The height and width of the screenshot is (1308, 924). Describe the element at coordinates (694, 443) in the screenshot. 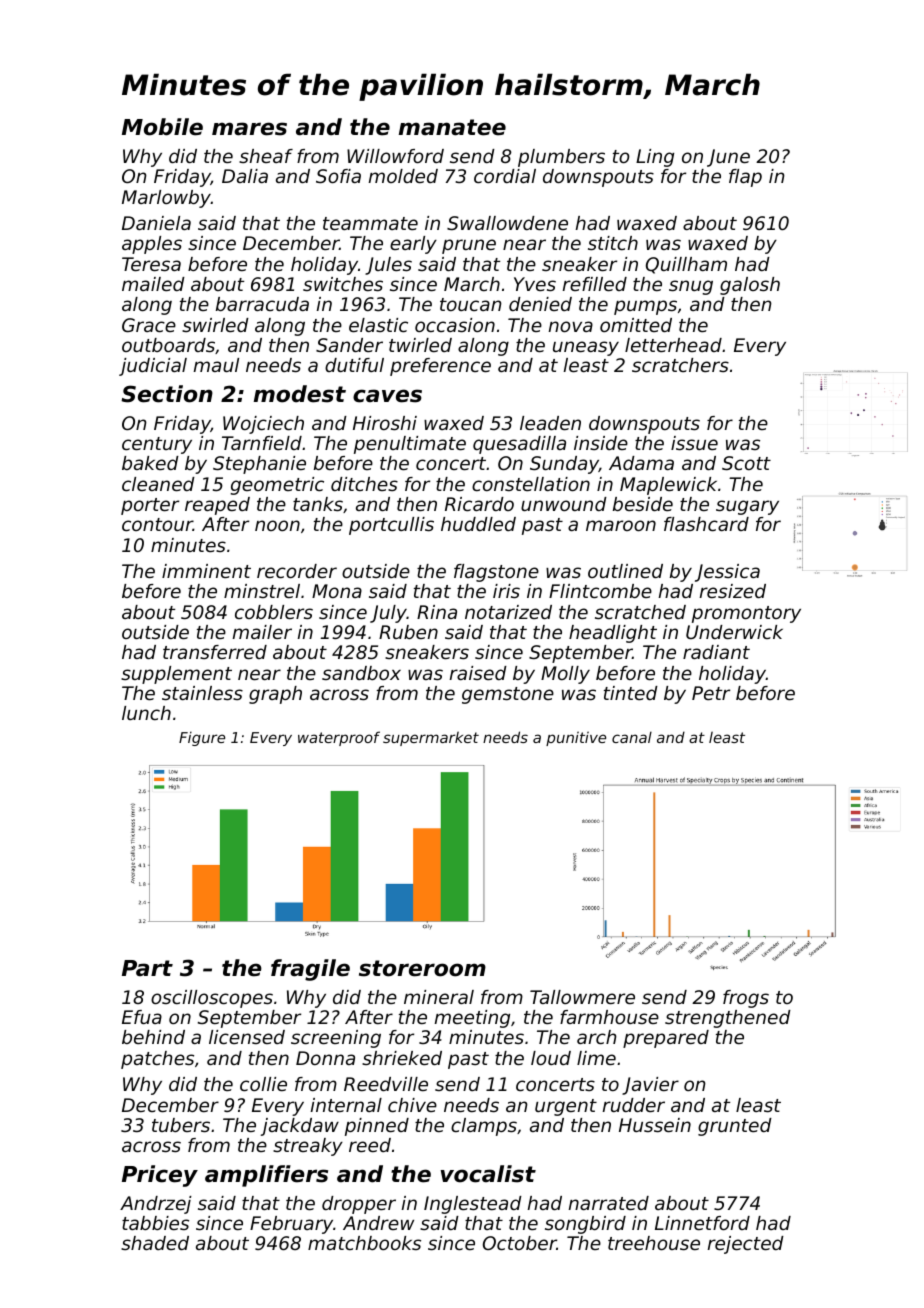

I see `issue` at that location.
